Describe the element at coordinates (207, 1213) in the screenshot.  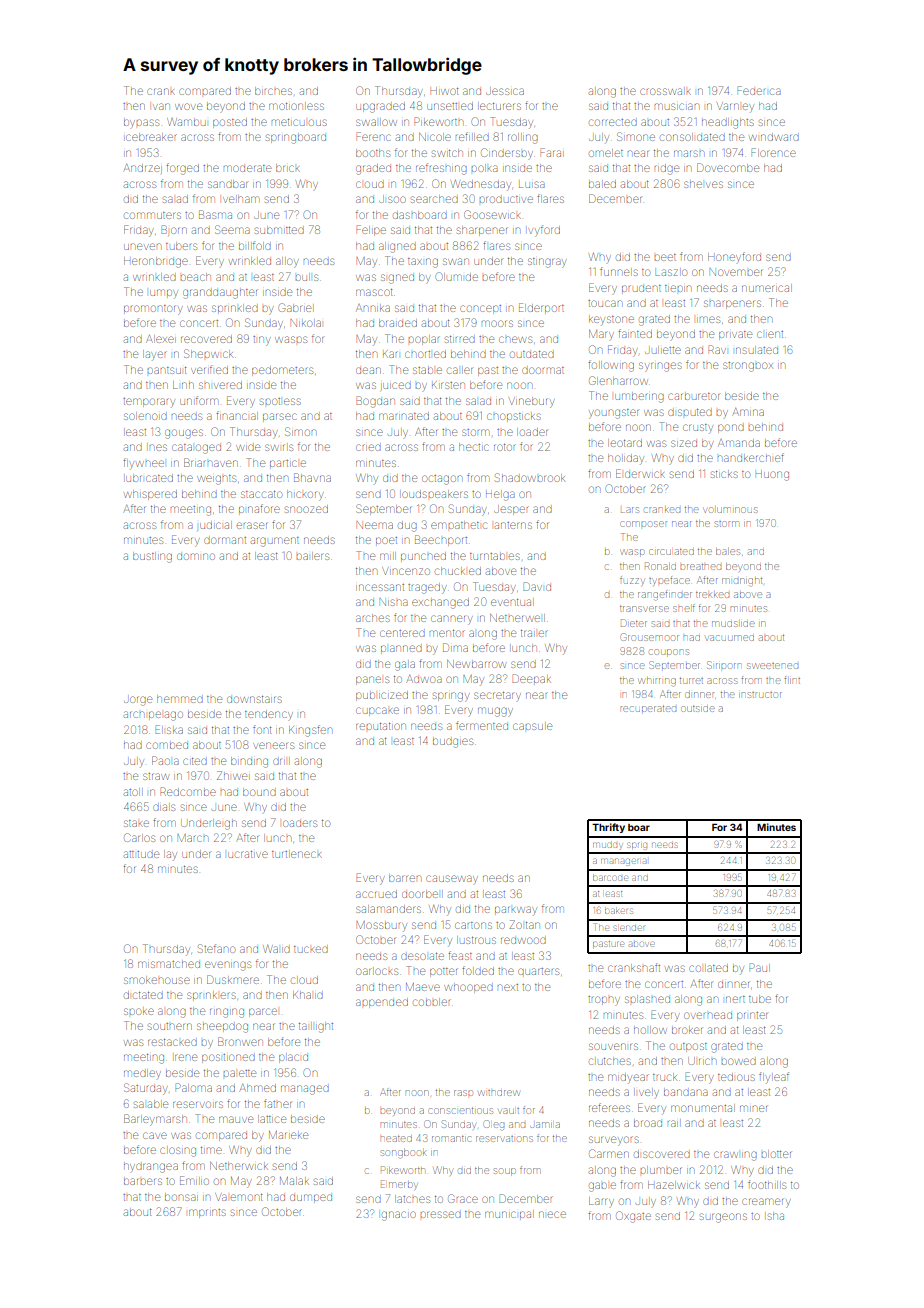
I see `imprints` at that location.
